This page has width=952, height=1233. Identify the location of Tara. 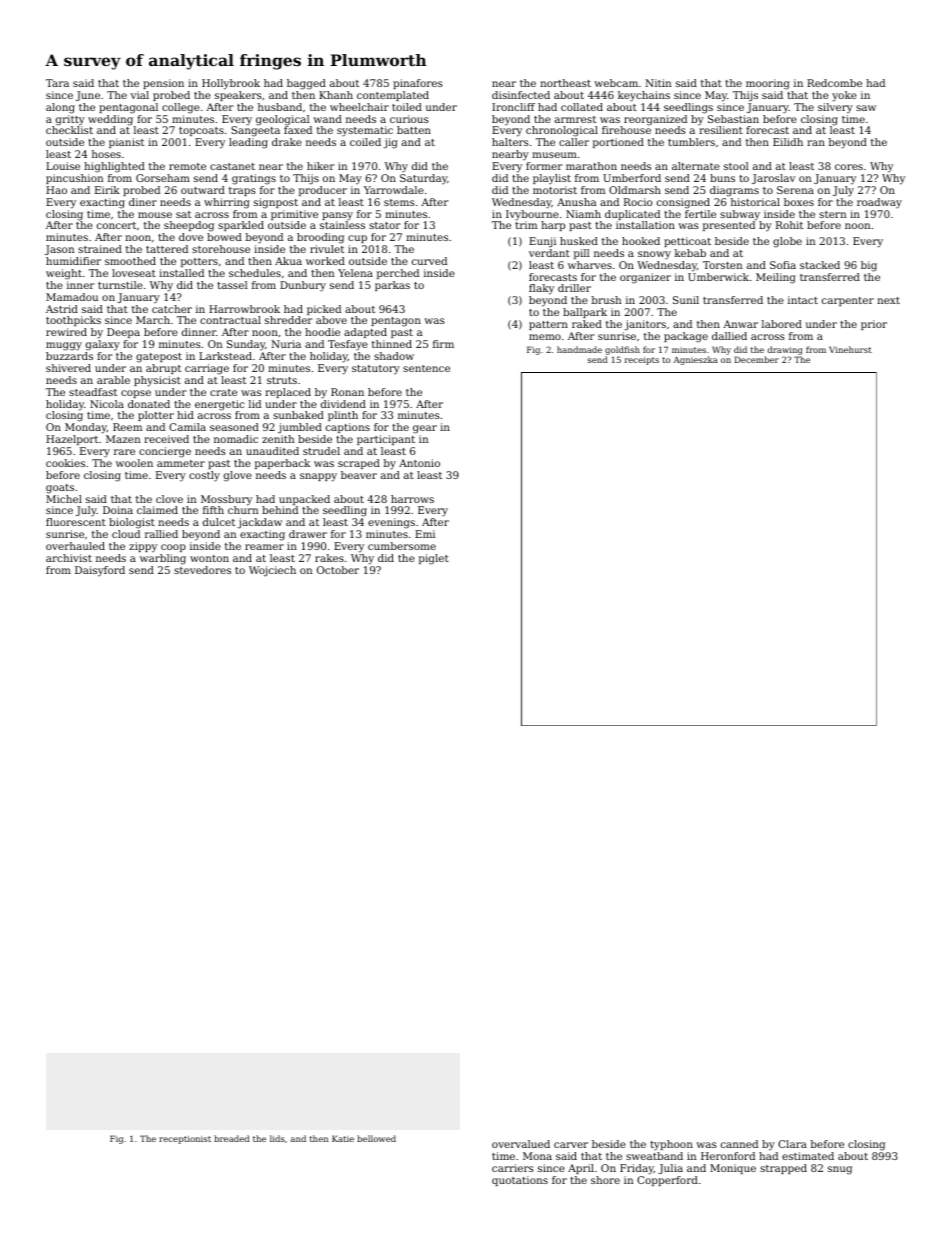
(57, 83).
